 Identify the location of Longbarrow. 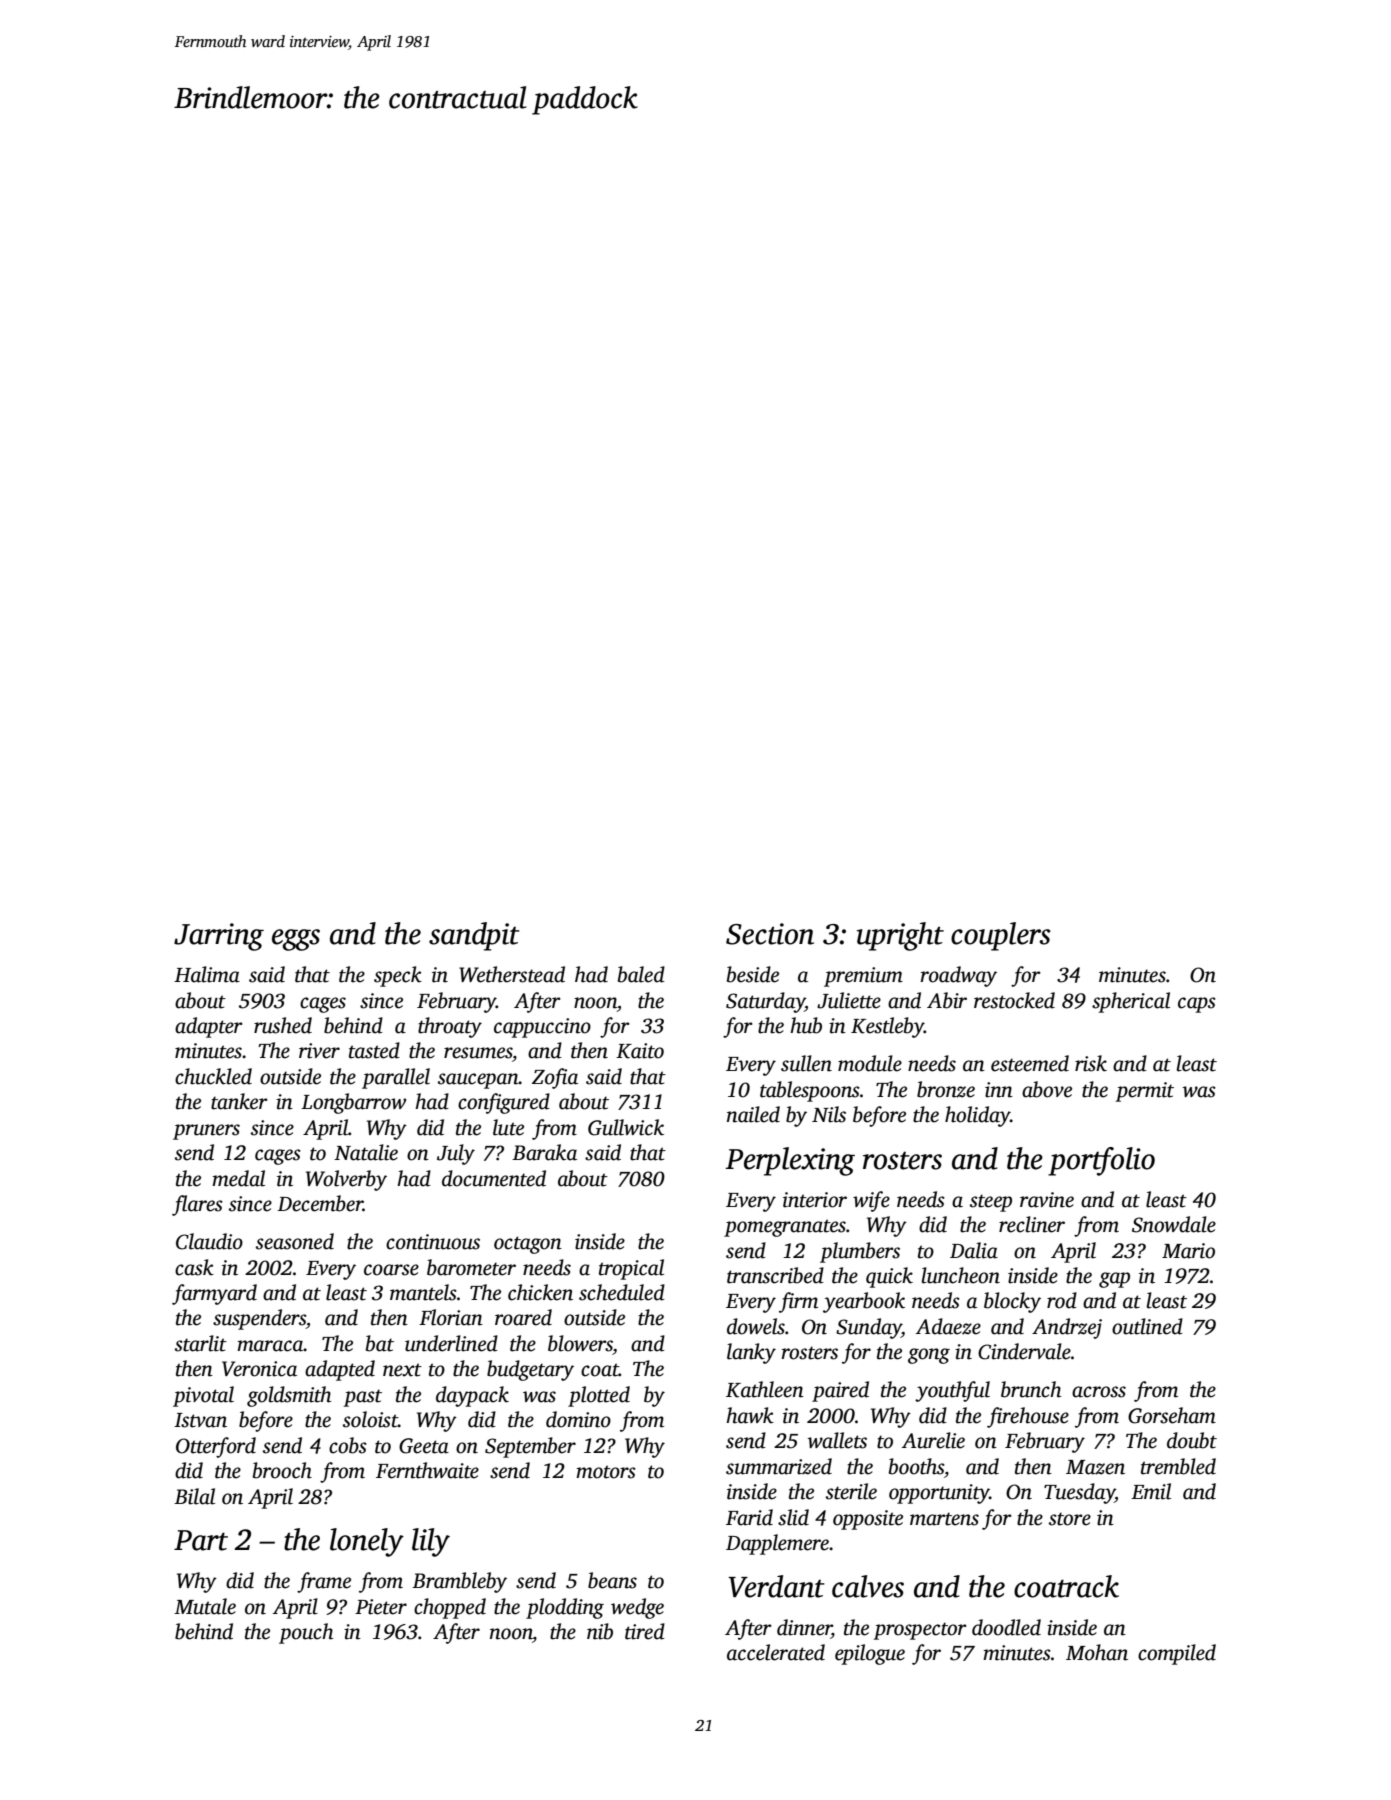
(353, 1103).
